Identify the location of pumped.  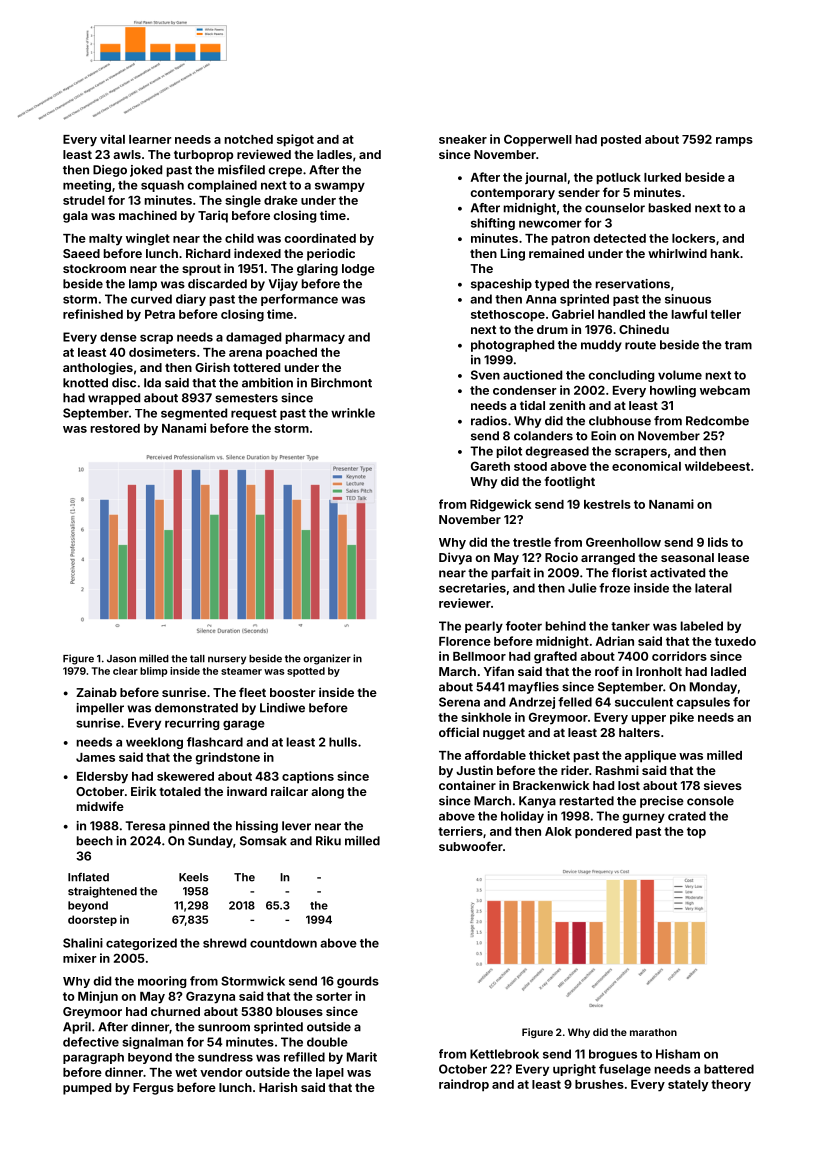
(87, 1089).
